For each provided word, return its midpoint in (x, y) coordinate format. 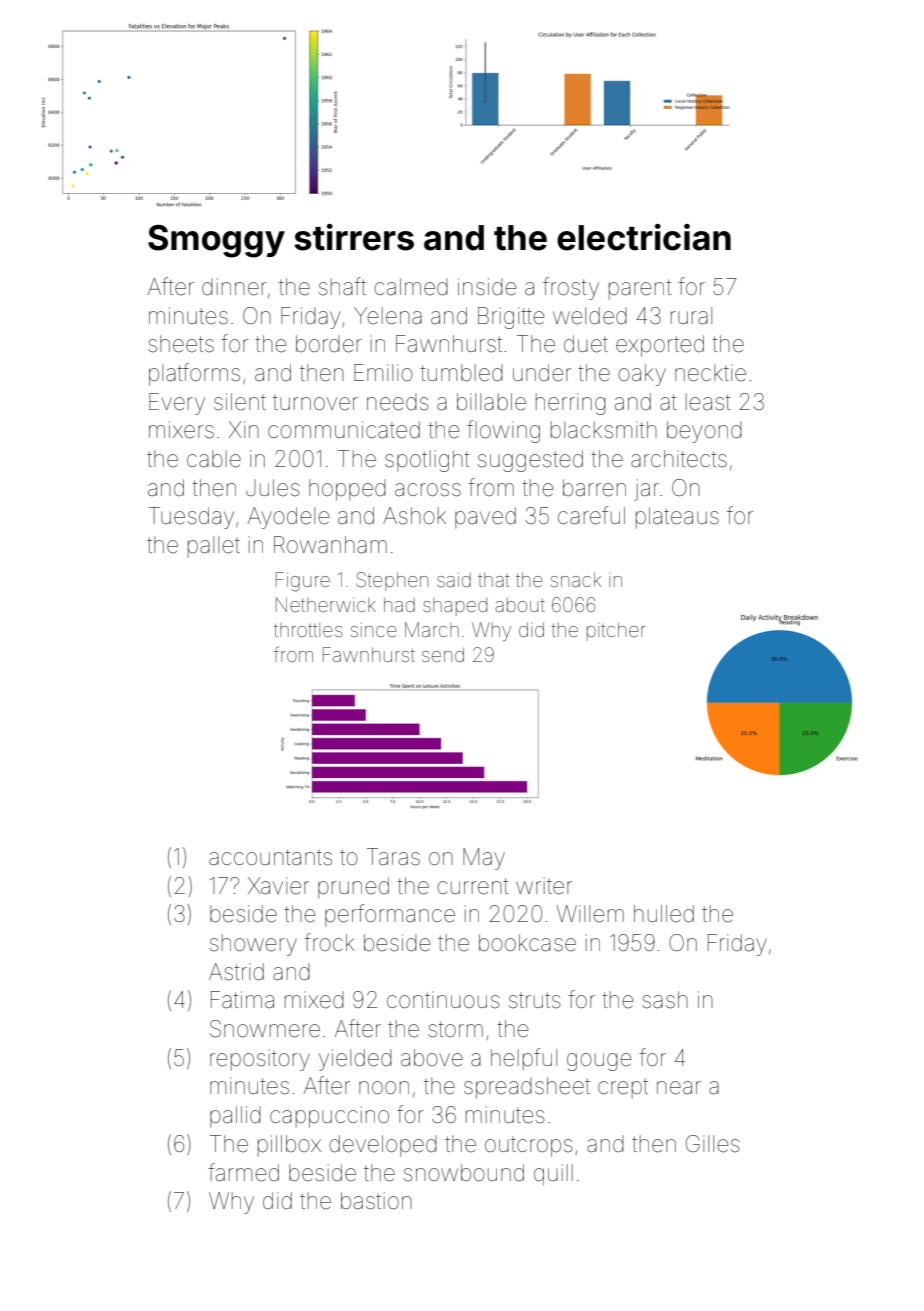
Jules (273, 488)
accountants (270, 857)
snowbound (464, 1173)
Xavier (278, 886)
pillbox (289, 1146)
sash (665, 1000)
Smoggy (216, 241)
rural (691, 316)
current (473, 886)
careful (591, 515)
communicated (344, 430)
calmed (411, 287)
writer (544, 886)
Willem (590, 914)
